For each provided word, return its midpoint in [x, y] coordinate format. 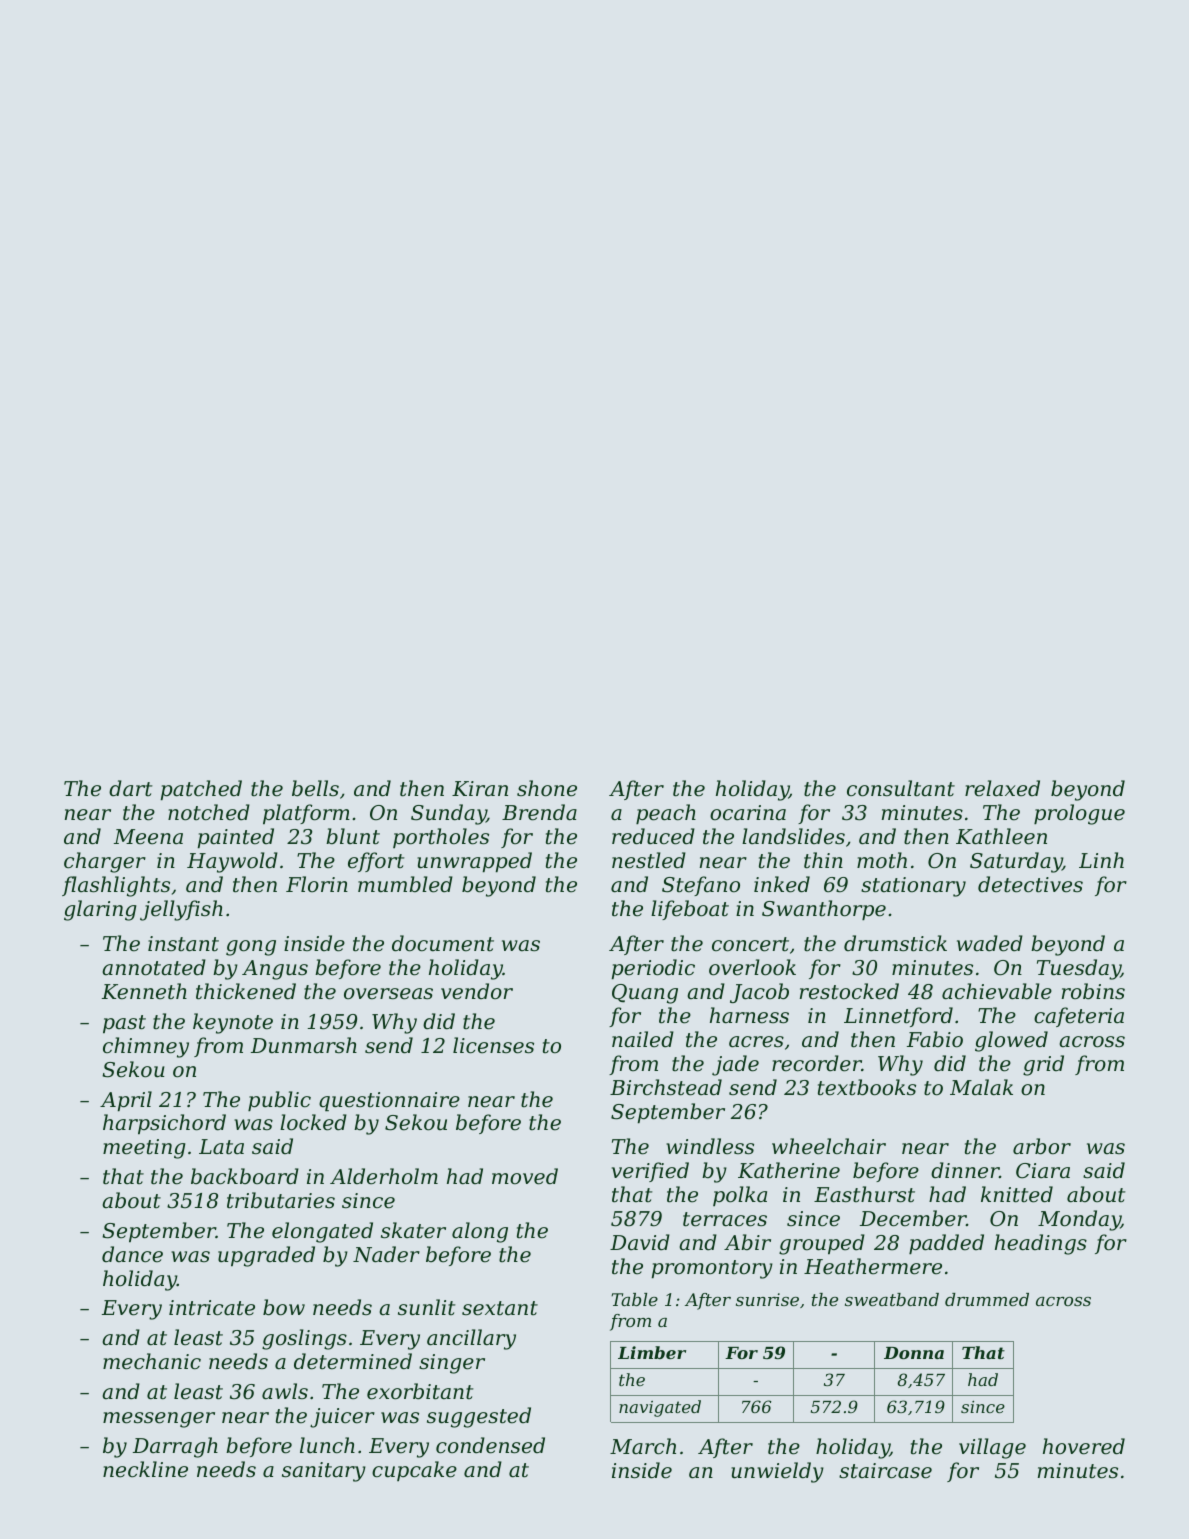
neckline [145, 1469]
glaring [100, 910]
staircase [885, 1471]
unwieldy [777, 1472]
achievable [997, 991]
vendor [477, 991]
